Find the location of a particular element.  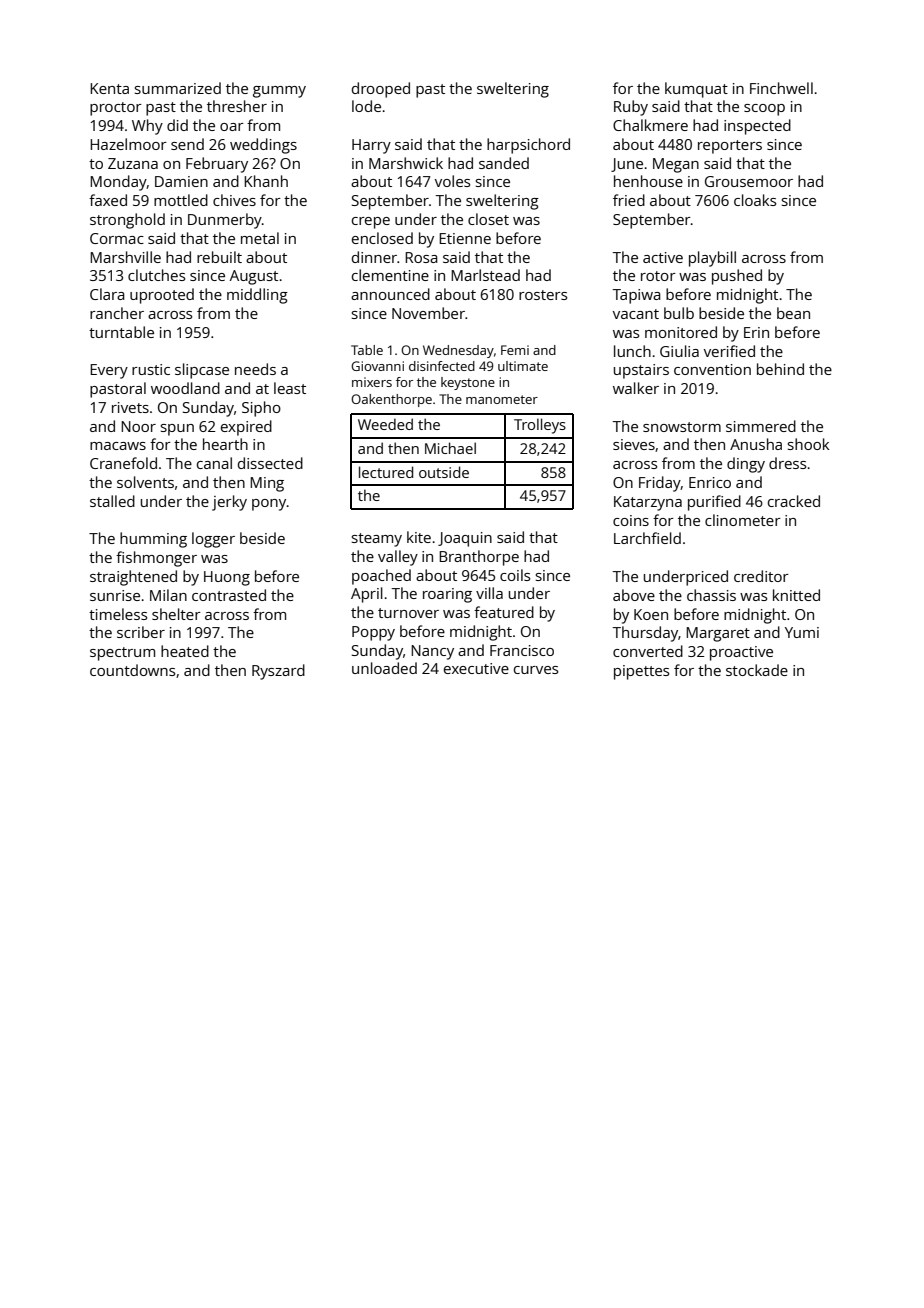

pipettes is located at coordinates (641, 672).
